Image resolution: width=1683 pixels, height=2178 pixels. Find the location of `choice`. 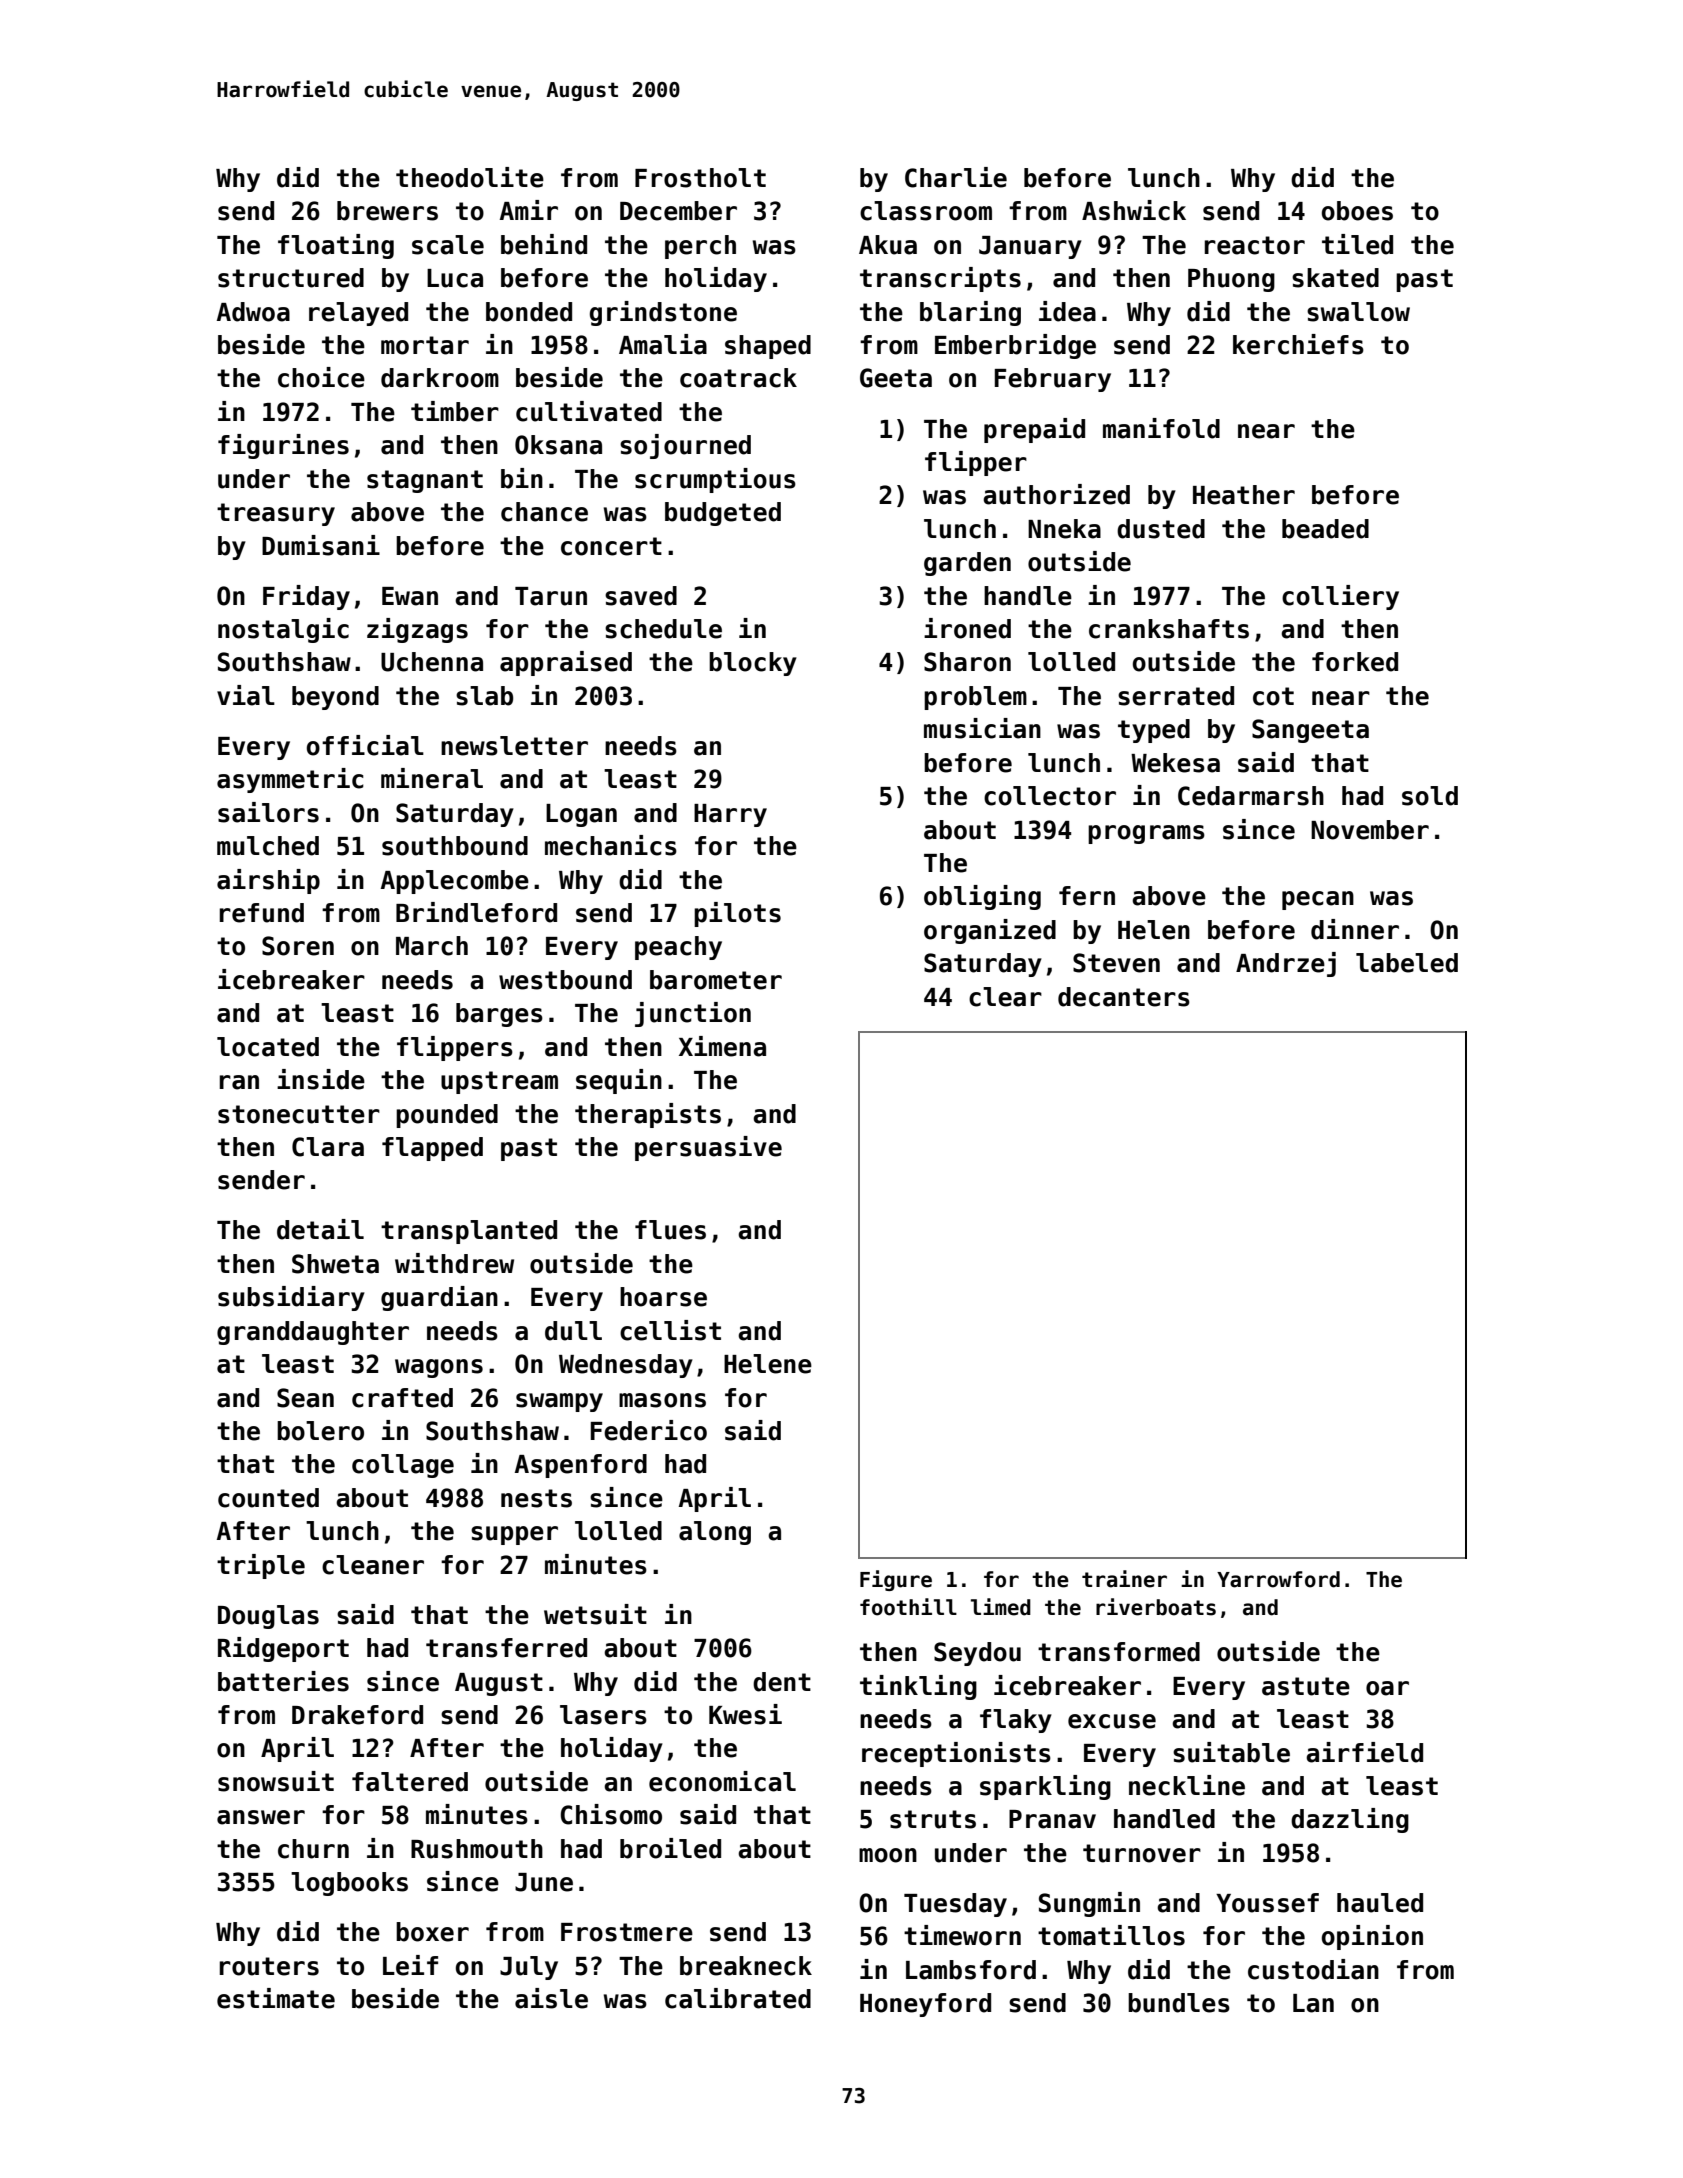

choice is located at coordinates (321, 377).
